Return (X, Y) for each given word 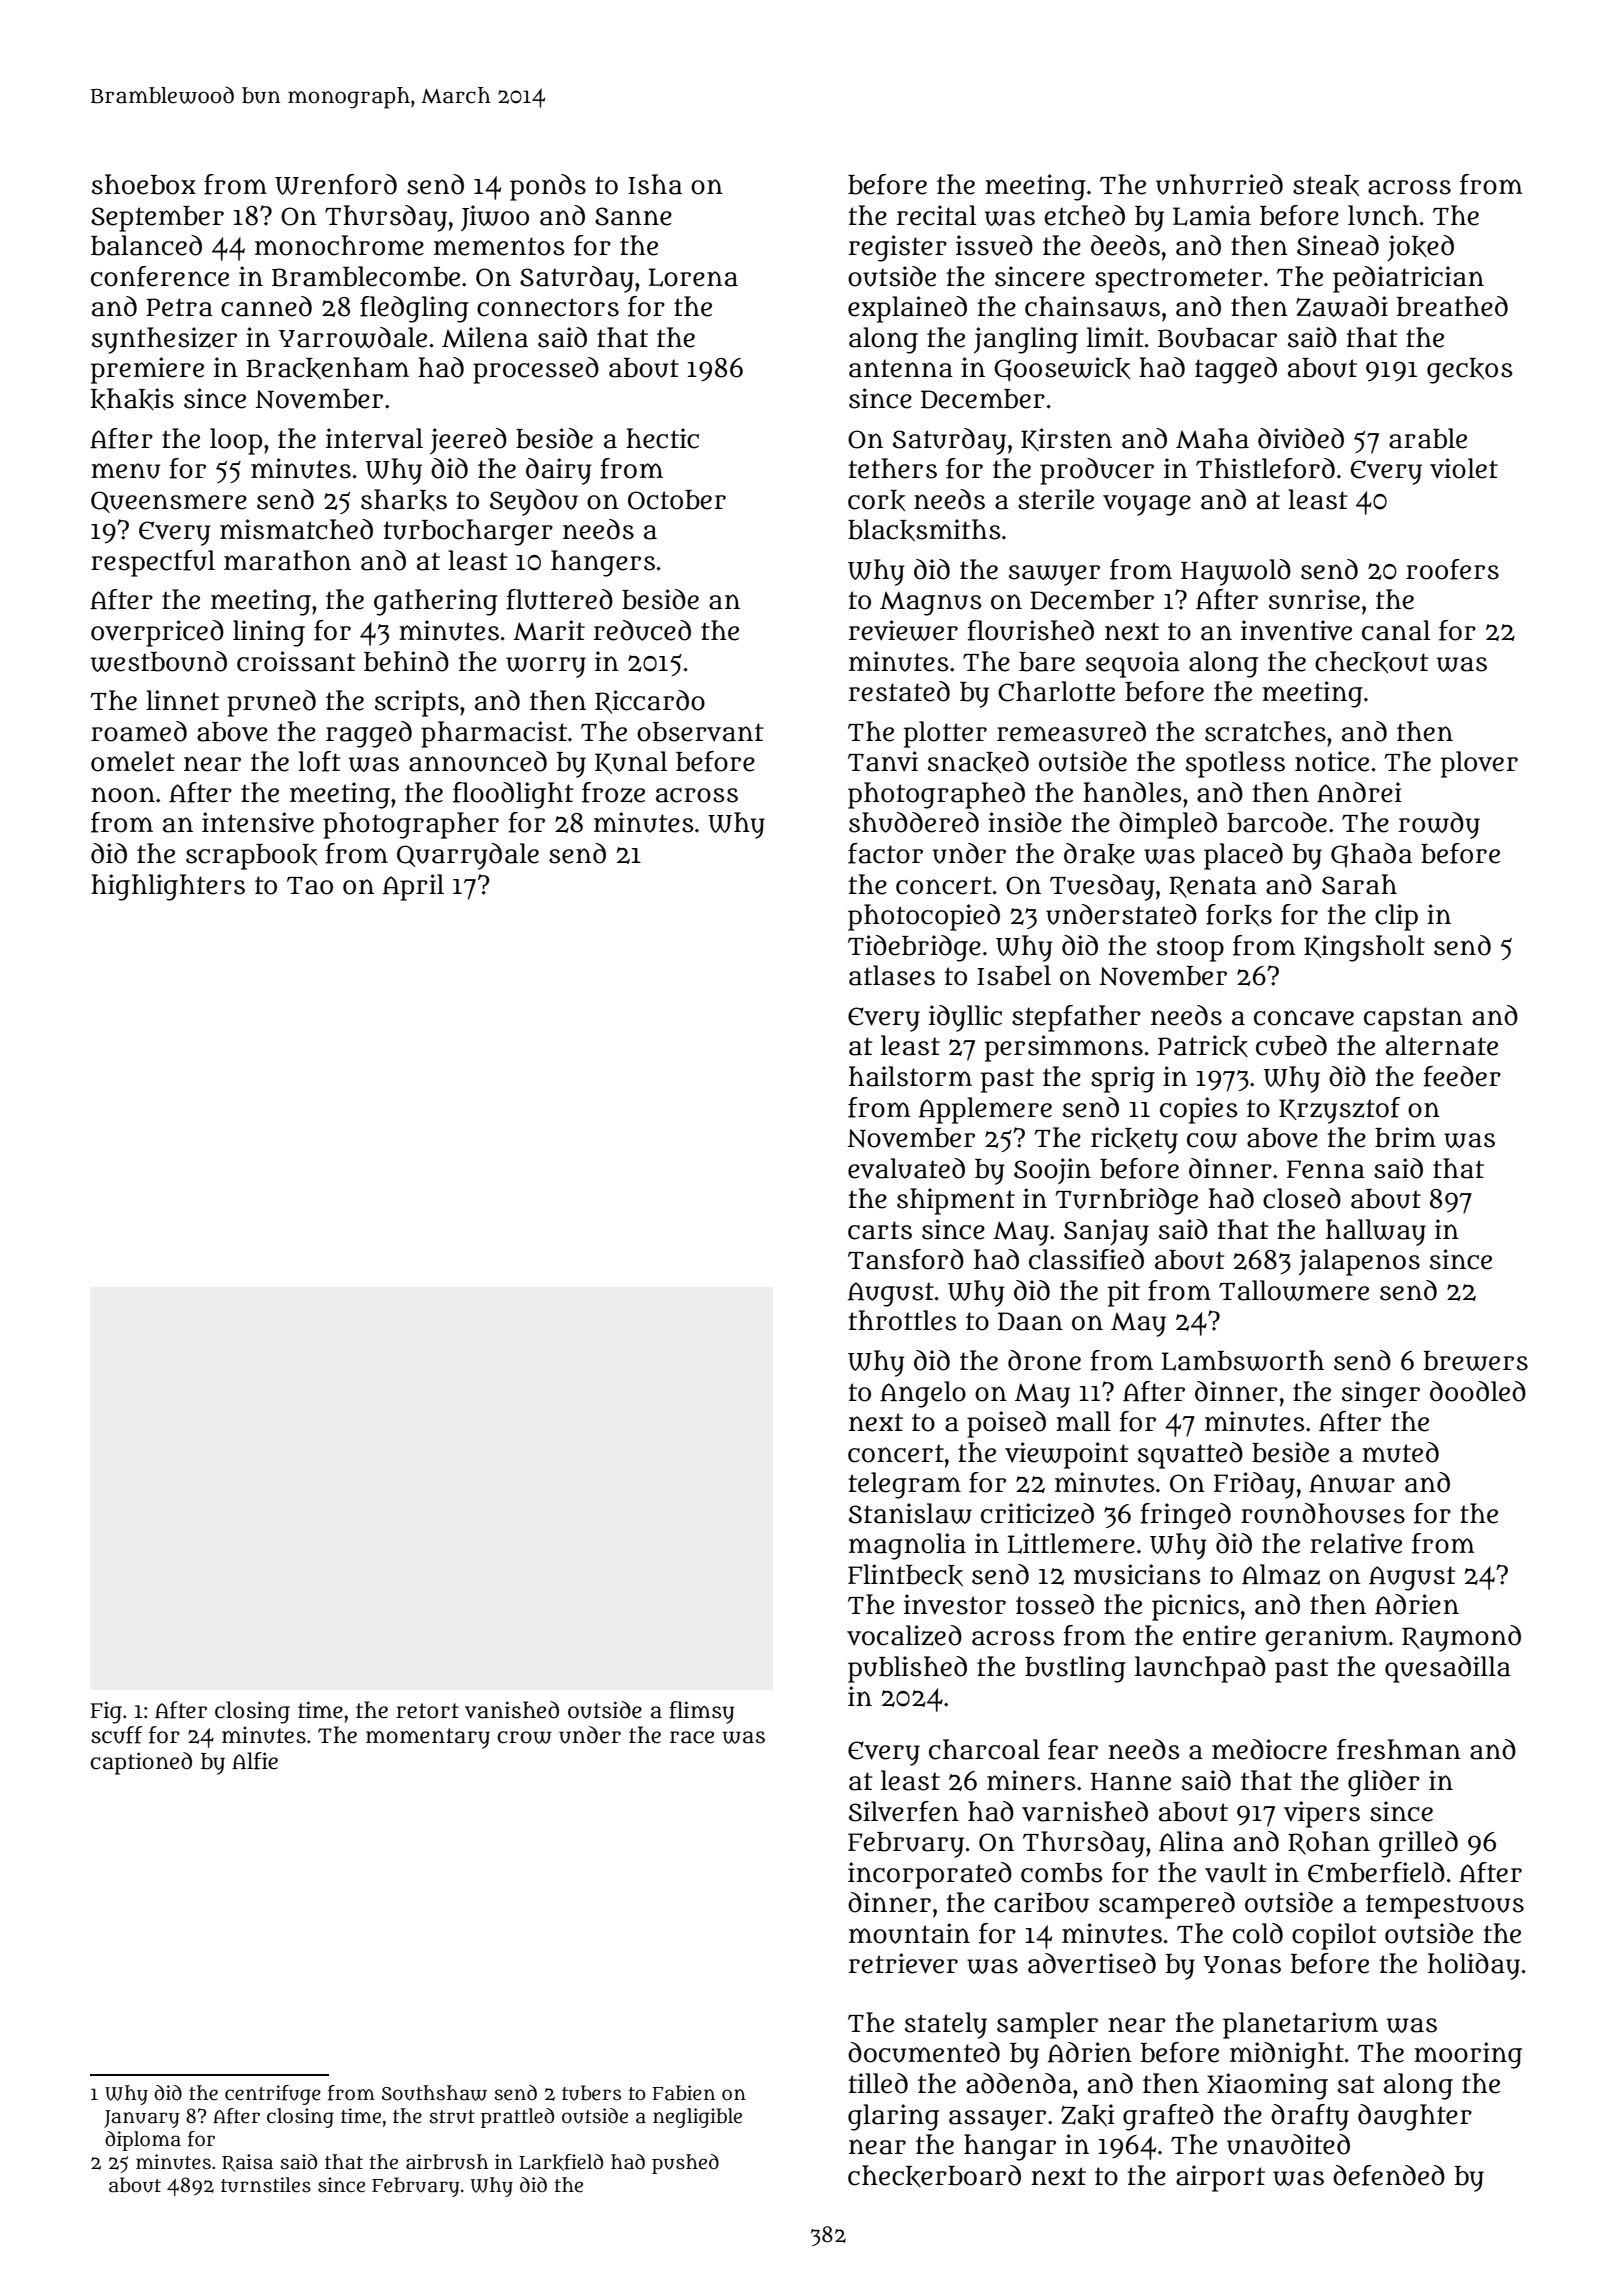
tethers (892, 468)
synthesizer (164, 340)
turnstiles (266, 2185)
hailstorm (910, 1076)
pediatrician (1408, 279)
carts (880, 1230)
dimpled (1168, 825)
